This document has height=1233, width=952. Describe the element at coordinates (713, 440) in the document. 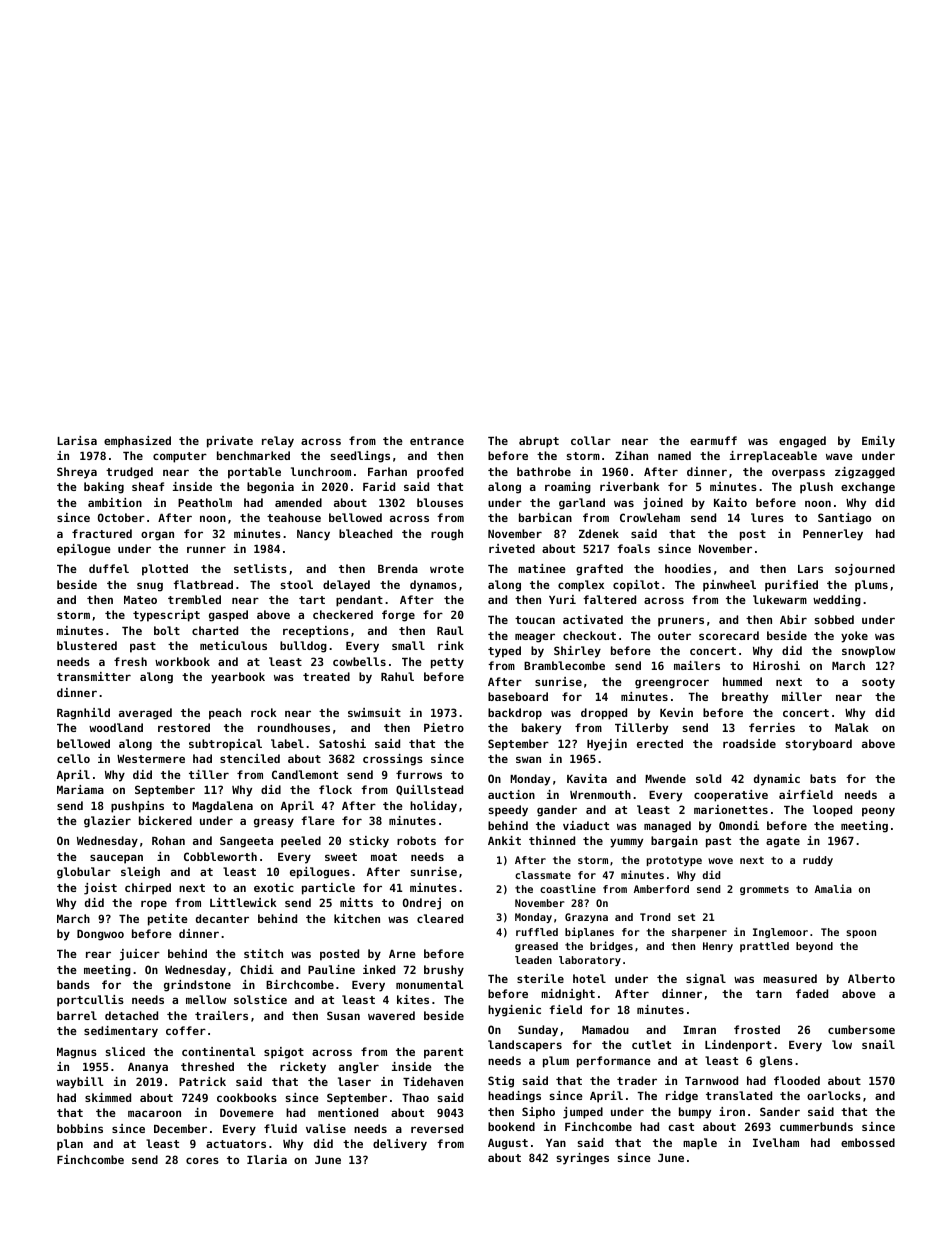

I see `earmuff` at that location.
